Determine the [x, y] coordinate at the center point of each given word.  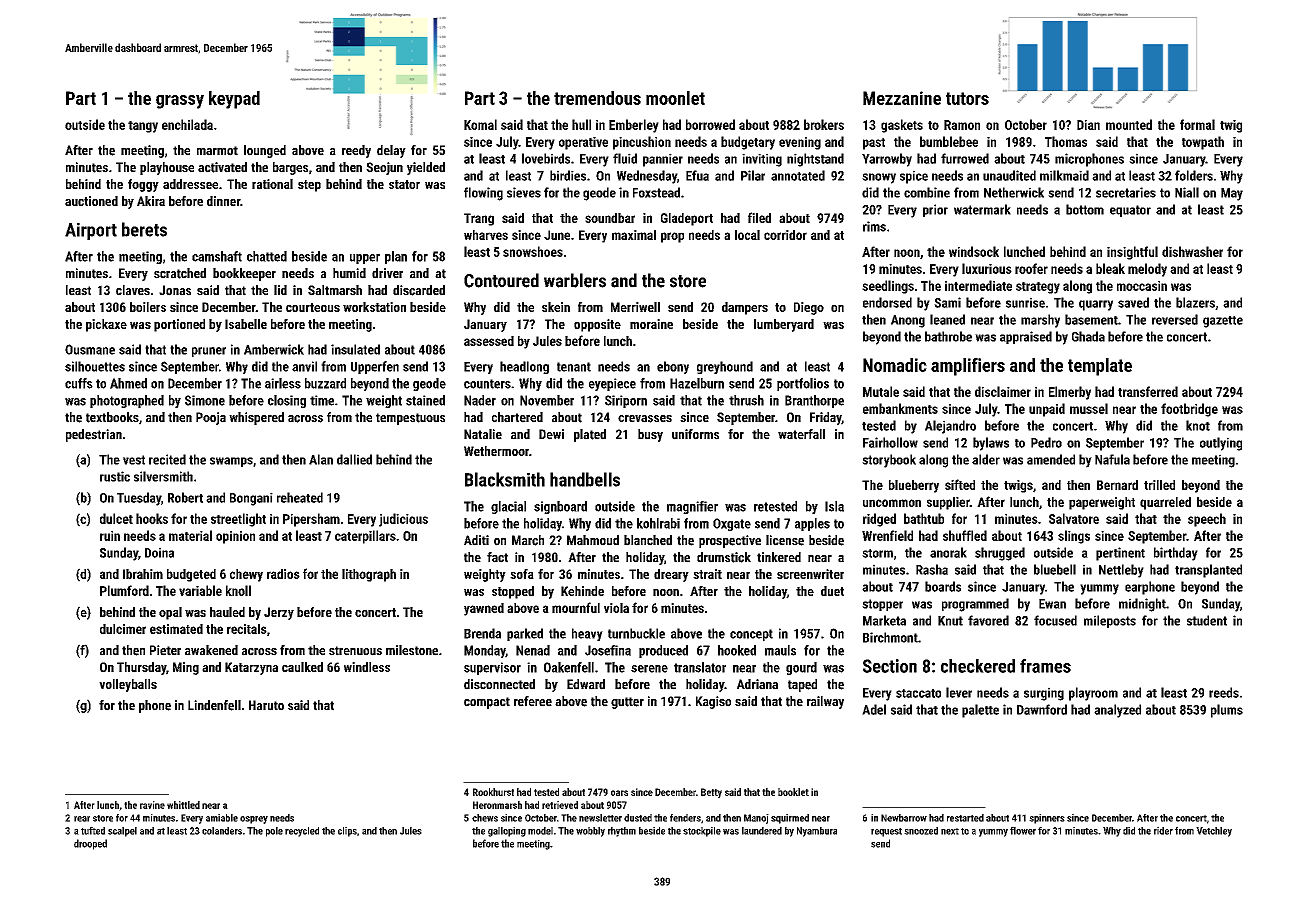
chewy [246, 575]
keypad [234, 100]
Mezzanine [902, 98]
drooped [90, 844]
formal [1197, 124]
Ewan [1052, 604]
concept [751, 635]
